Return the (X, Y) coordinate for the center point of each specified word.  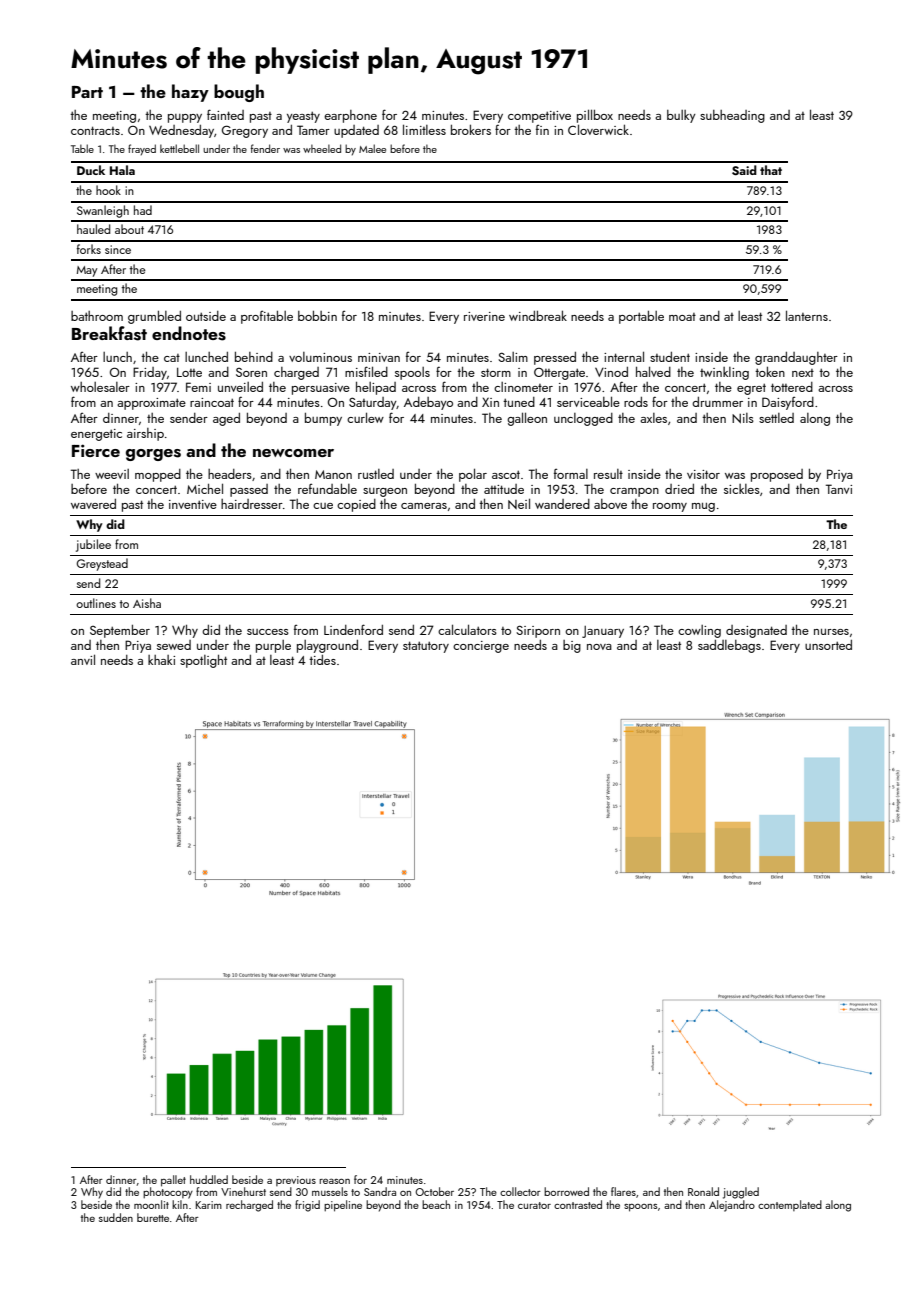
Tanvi (839, 489)
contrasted (578, 1204)
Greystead (102, 564)
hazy (190, 93)
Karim (209, 1205)
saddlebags (729, 646)
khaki (161, 660)
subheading (732, 116)
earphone (350, 116)
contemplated (790, 1205)
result (608, 474)
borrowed (566, 1191)
